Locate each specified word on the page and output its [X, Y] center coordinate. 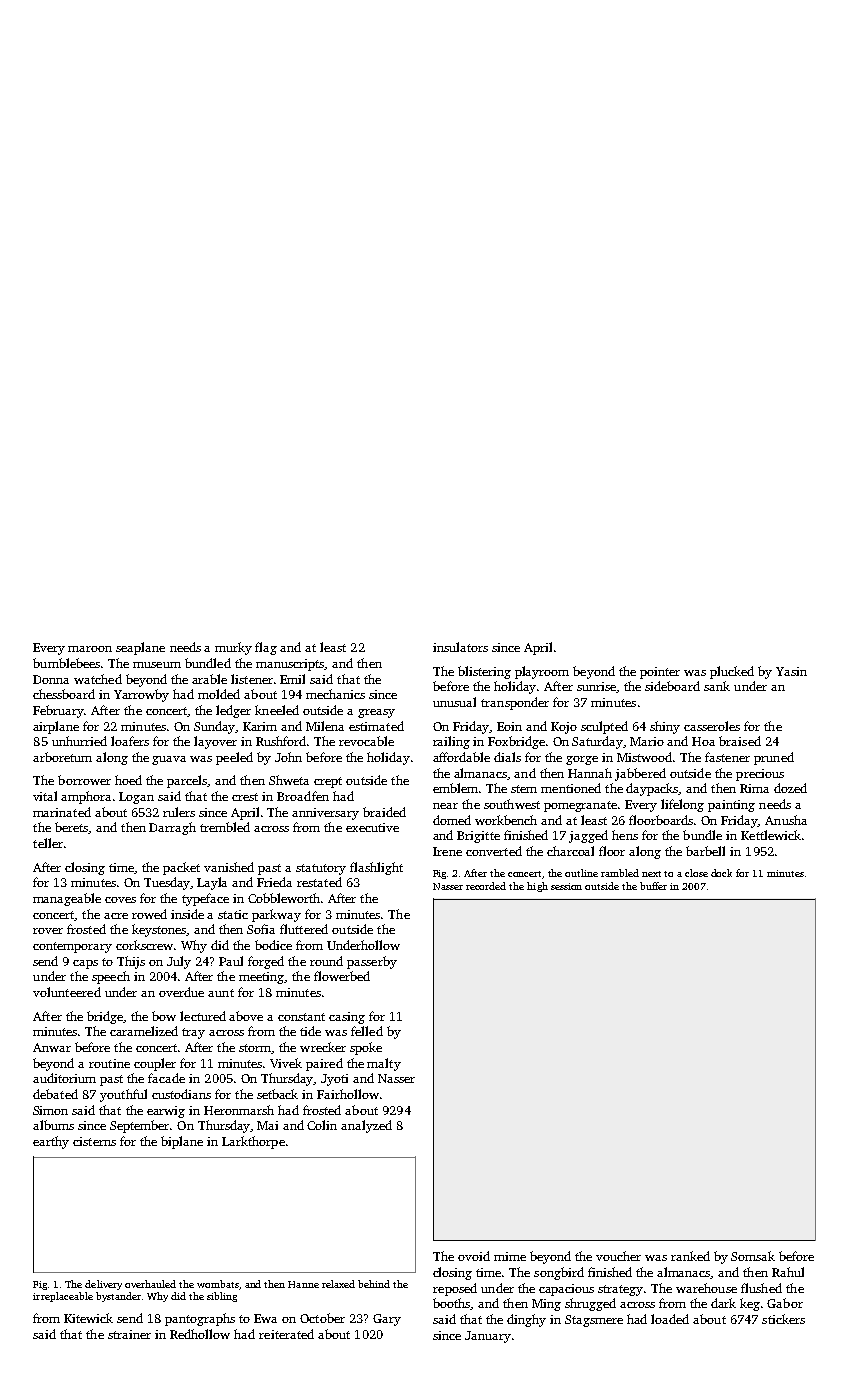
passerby [372, 962]
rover [48, 931]
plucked [732, 672]
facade [166, 1078]
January [488, 1337]
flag [266, 648]
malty [384, 1064]
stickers [783, 1319]
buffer [653, 886]
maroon [90, 649]
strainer [129, 1334]
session [566, 886]
